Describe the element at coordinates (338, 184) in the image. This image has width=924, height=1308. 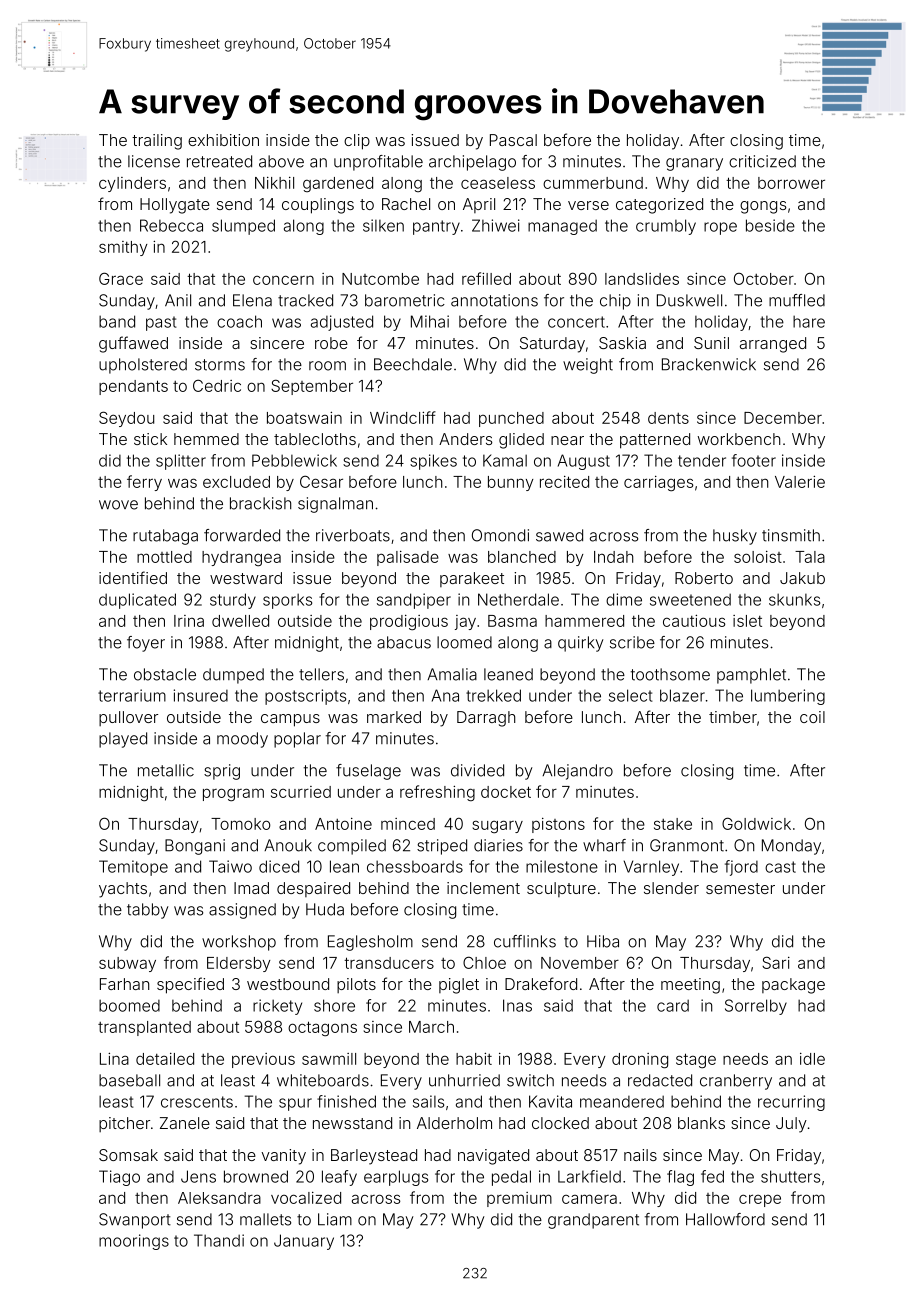
I see `gardened` at that location.
